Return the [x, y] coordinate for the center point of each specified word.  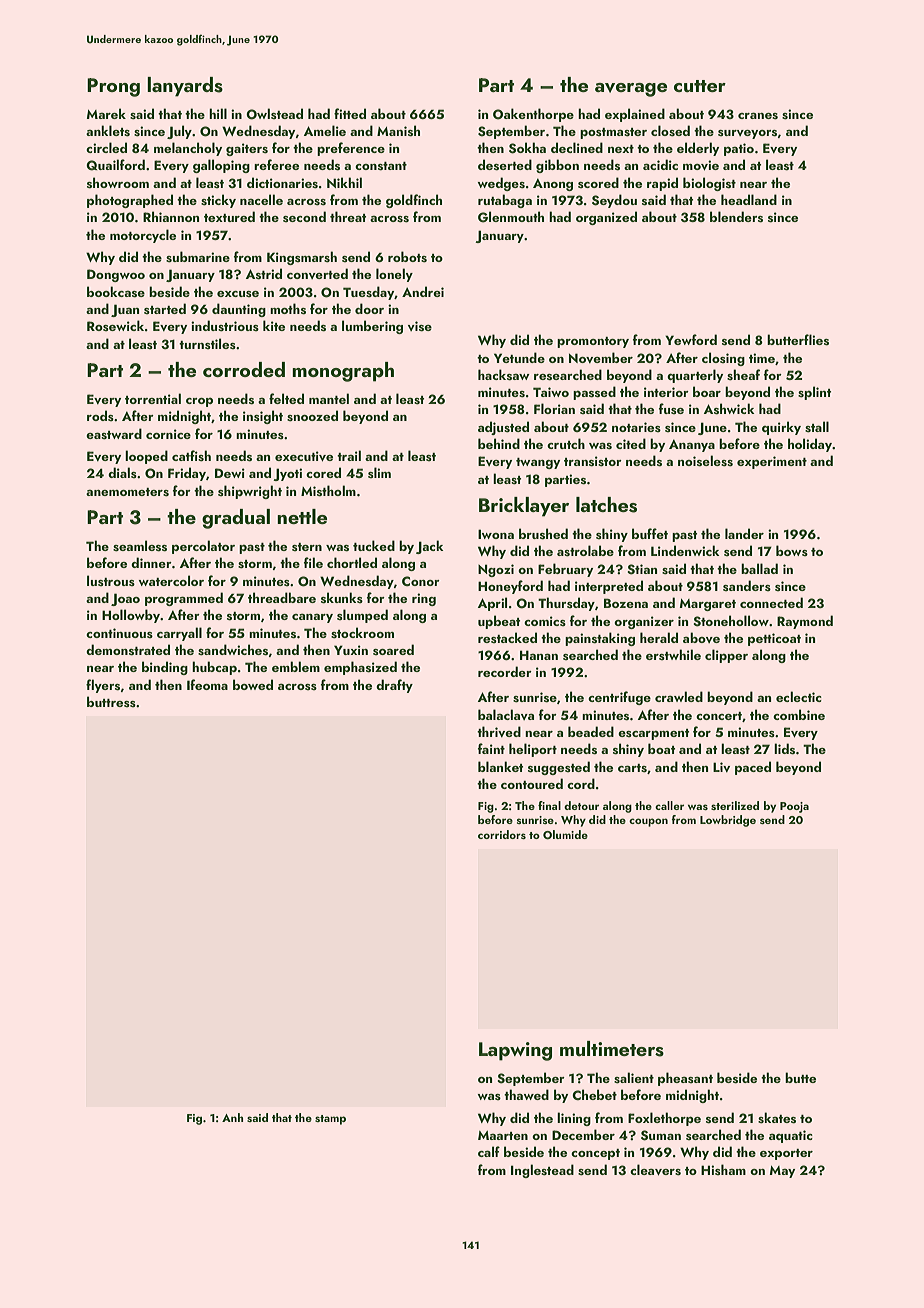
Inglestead [542, 1171]
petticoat [774, 639]
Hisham [723, 1169]
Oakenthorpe [533, 115]
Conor [421, 581]
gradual [236, 519]
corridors [502, 834]
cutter [700, 86]
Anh [232, 1117]
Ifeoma [207, 684]
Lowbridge [728, 821]
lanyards [185, 87]
